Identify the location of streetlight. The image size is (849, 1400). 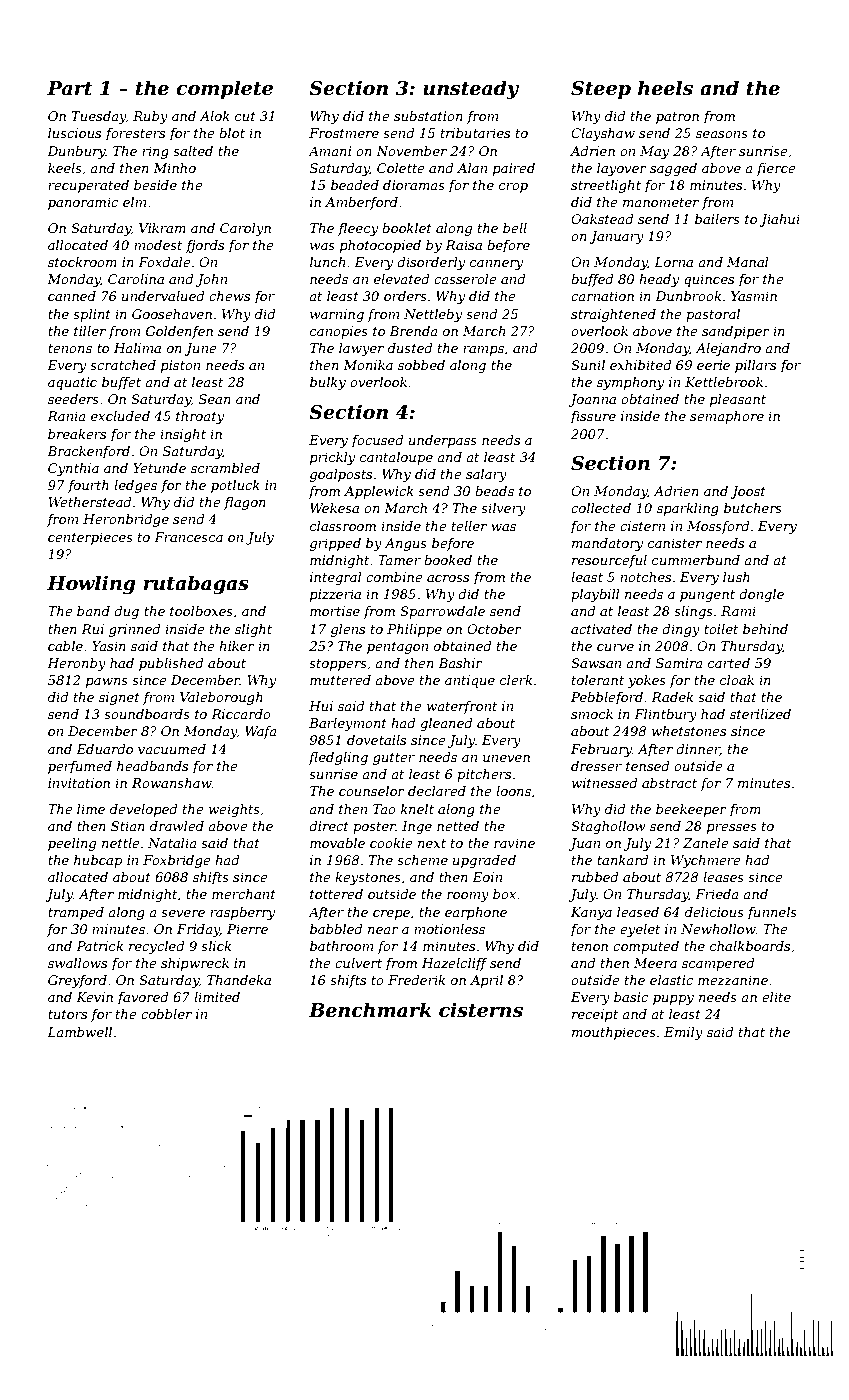
(606, 186).
